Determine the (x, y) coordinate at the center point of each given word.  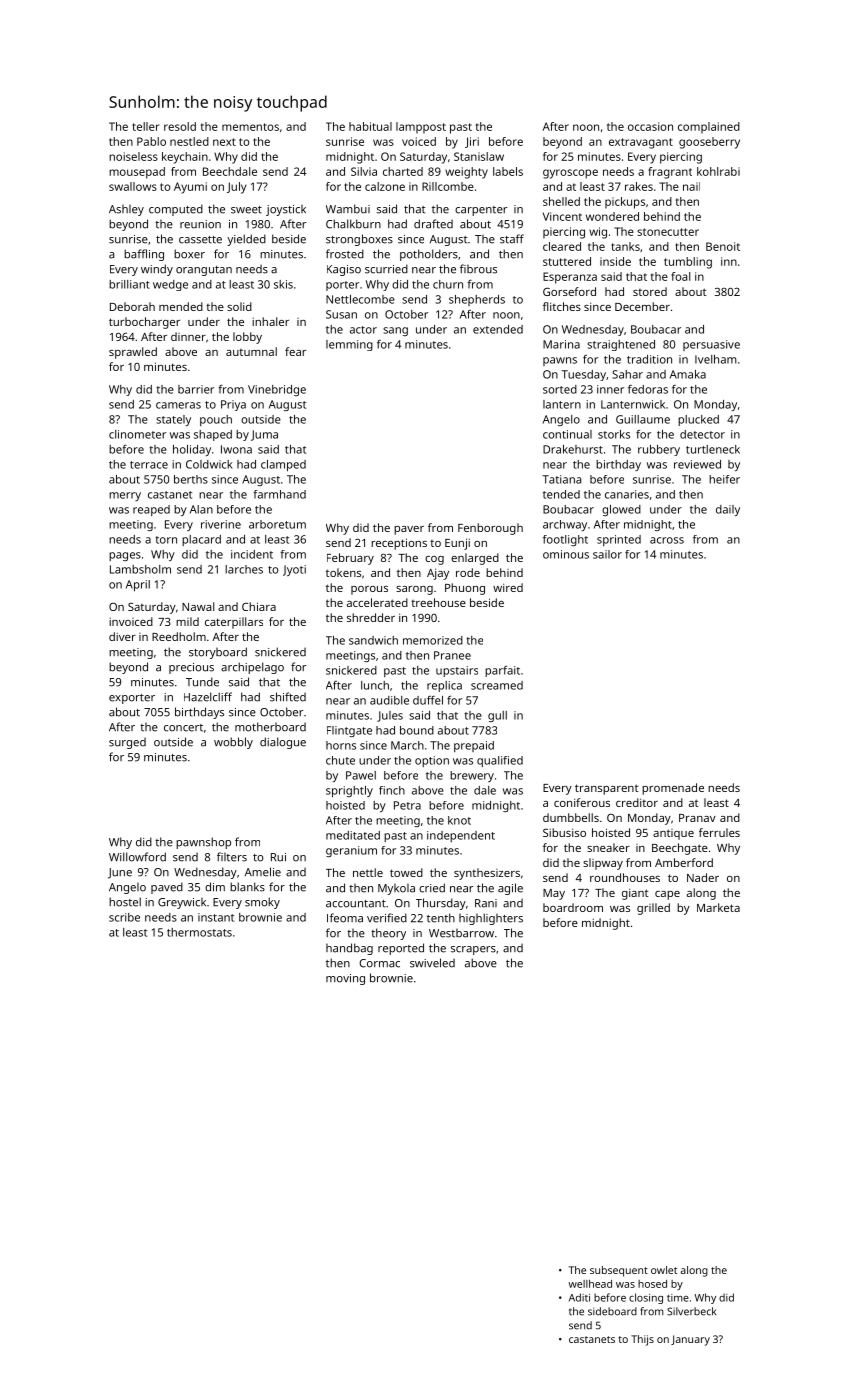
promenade (673, 789)
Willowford (137, 857)
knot (459, 820)
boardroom (573, 907)
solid (239, 306)
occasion (650, 126)
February (350, 559)
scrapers (473, 950)
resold (180, 126)
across (667, 540)
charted (403, 171)
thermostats (199, 932)
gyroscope (570, 174)
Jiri (472, 142)
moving (345, 979)
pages (125, 556)
